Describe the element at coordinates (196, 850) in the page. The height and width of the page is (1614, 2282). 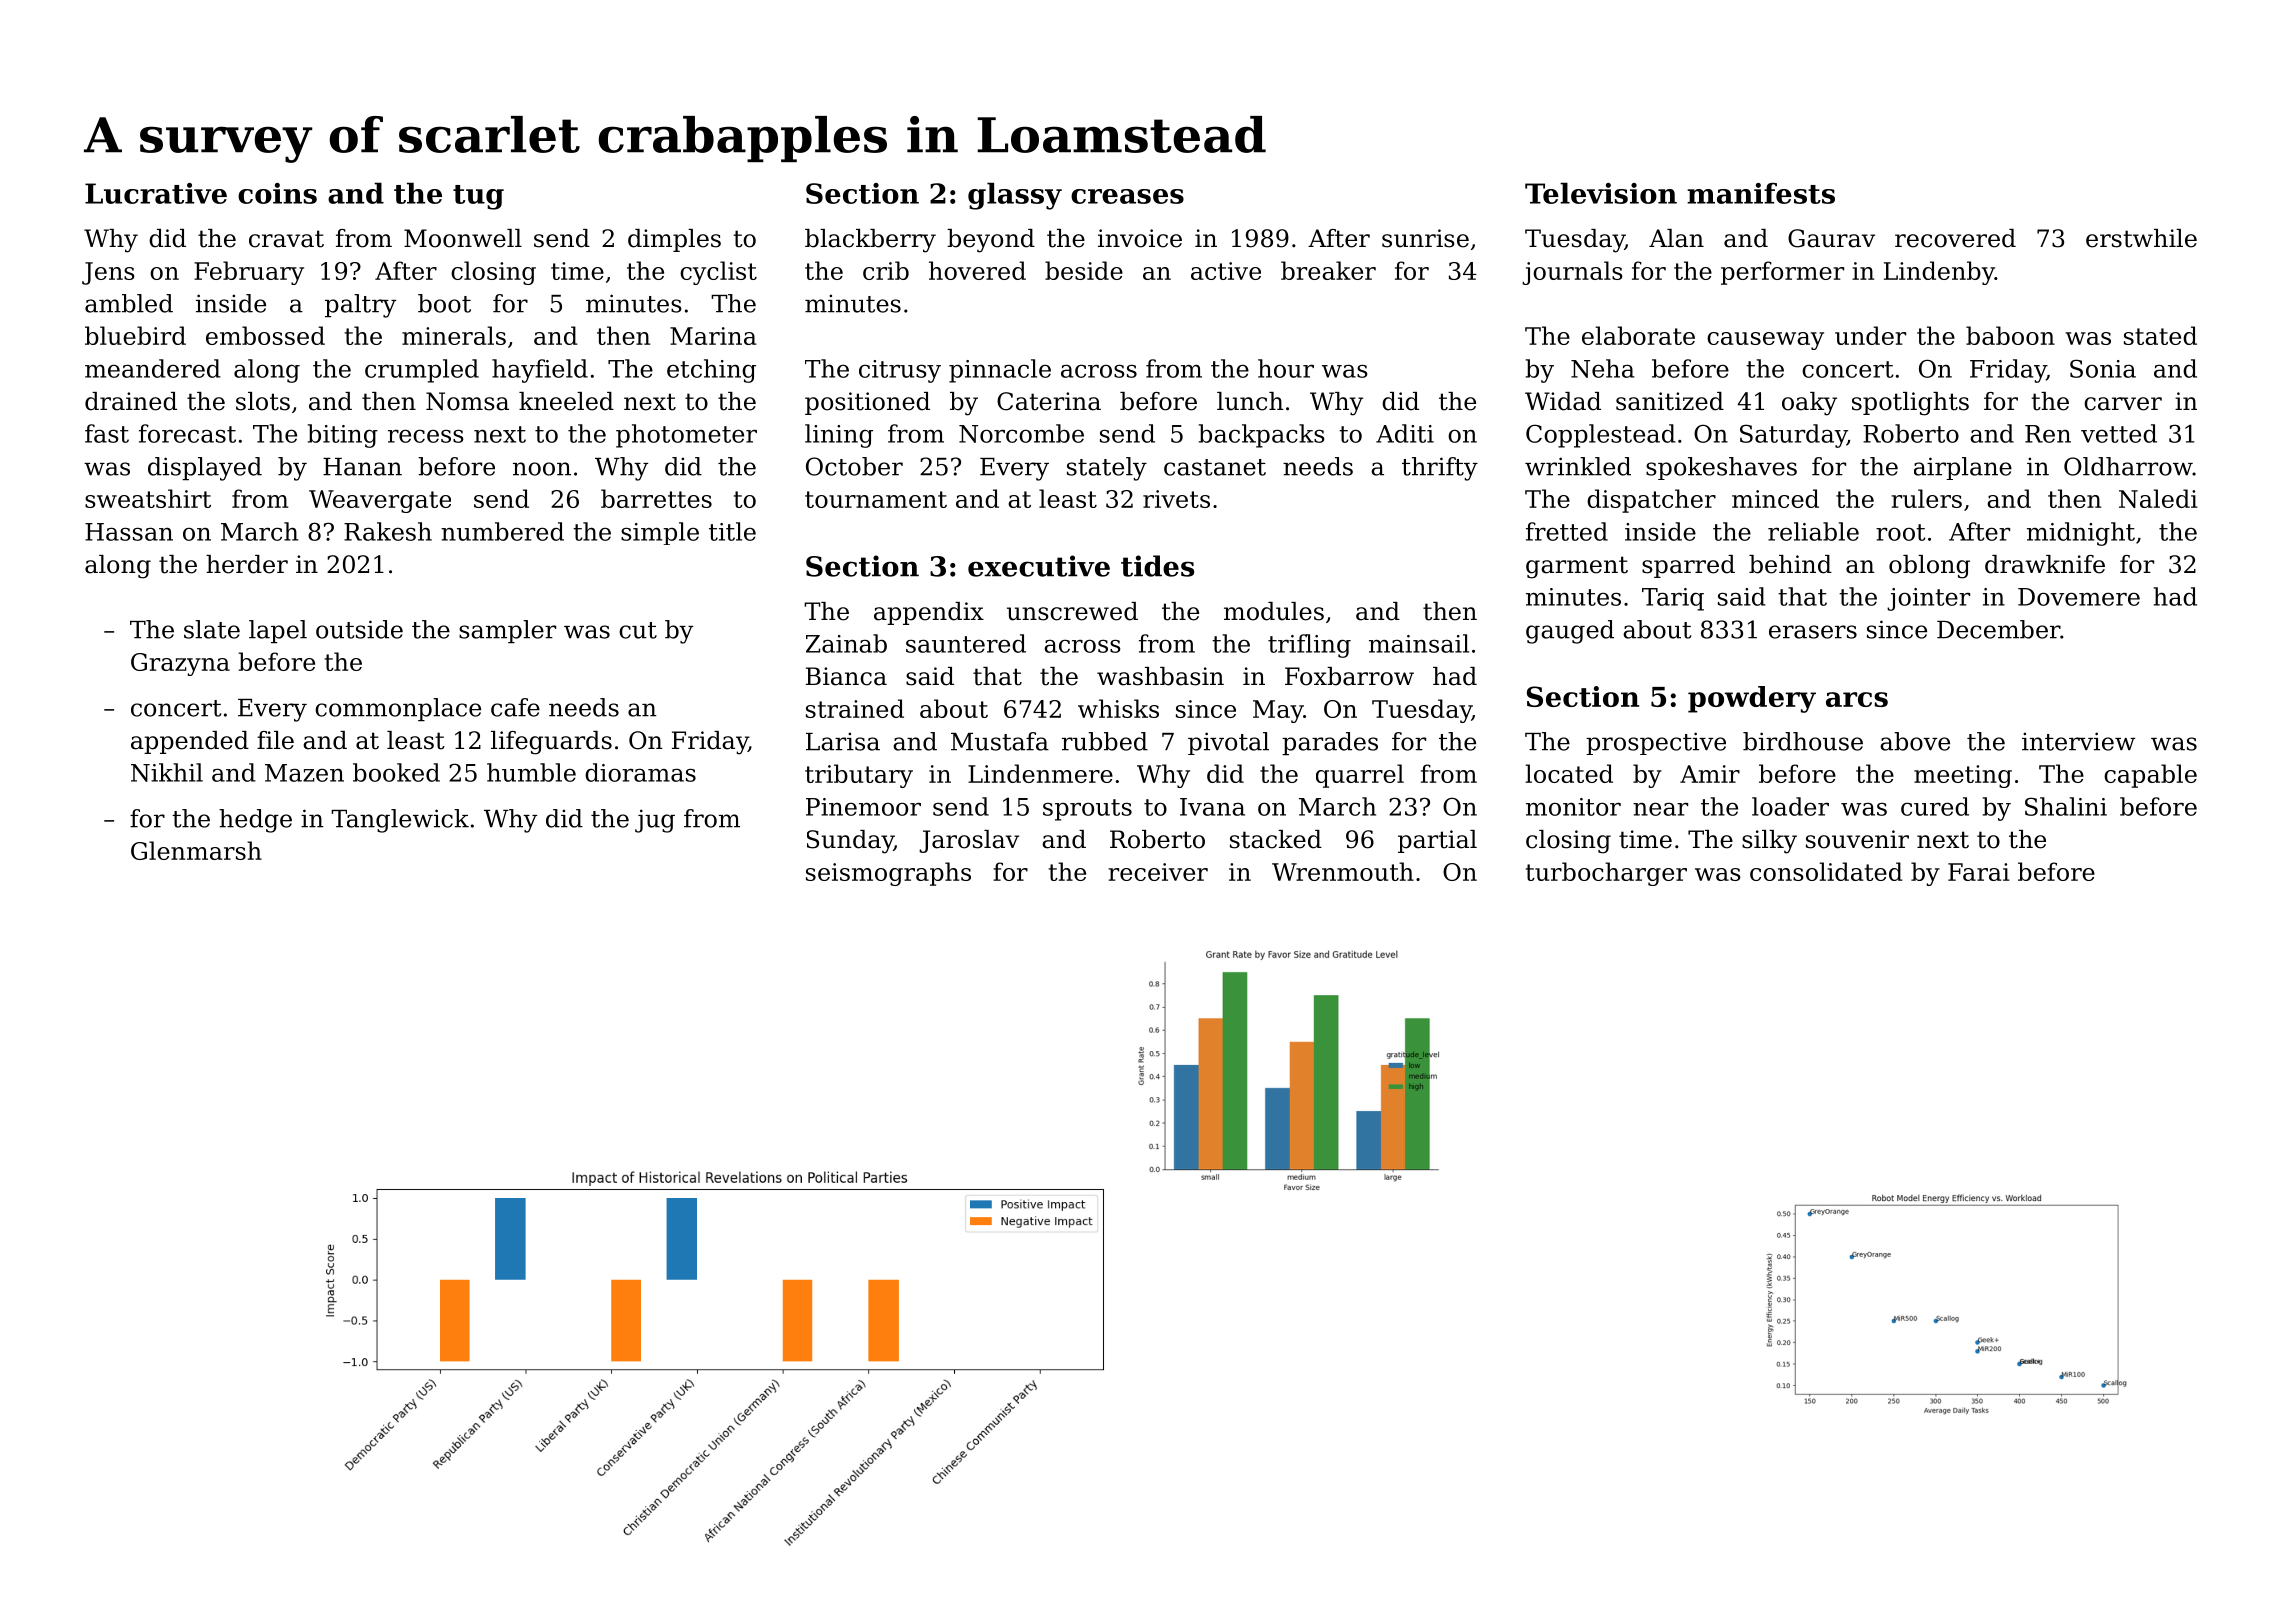
I see `Glenmarsh` at that location.
